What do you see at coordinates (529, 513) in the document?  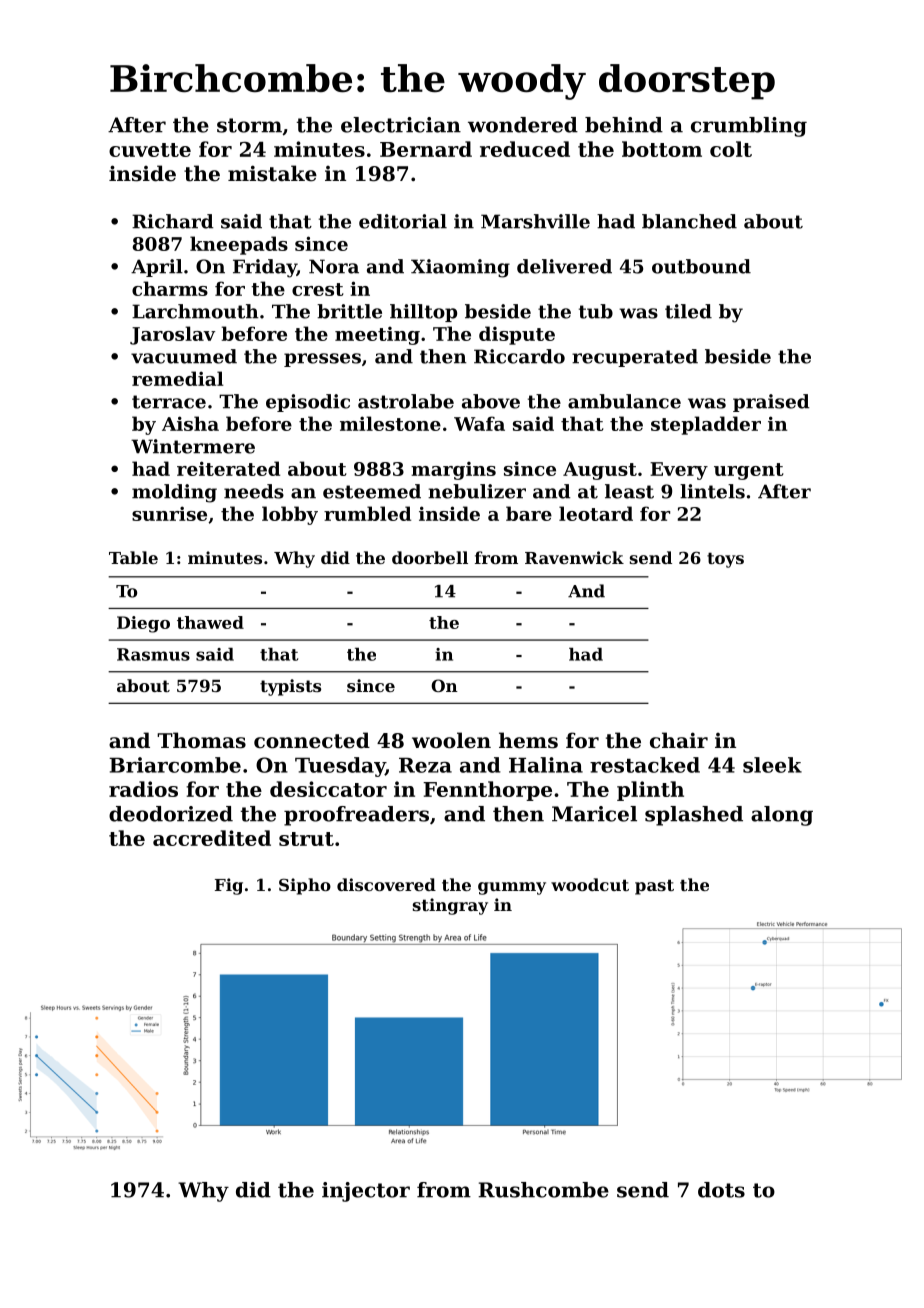 I see `bare` at bounding box center [529, 513].
